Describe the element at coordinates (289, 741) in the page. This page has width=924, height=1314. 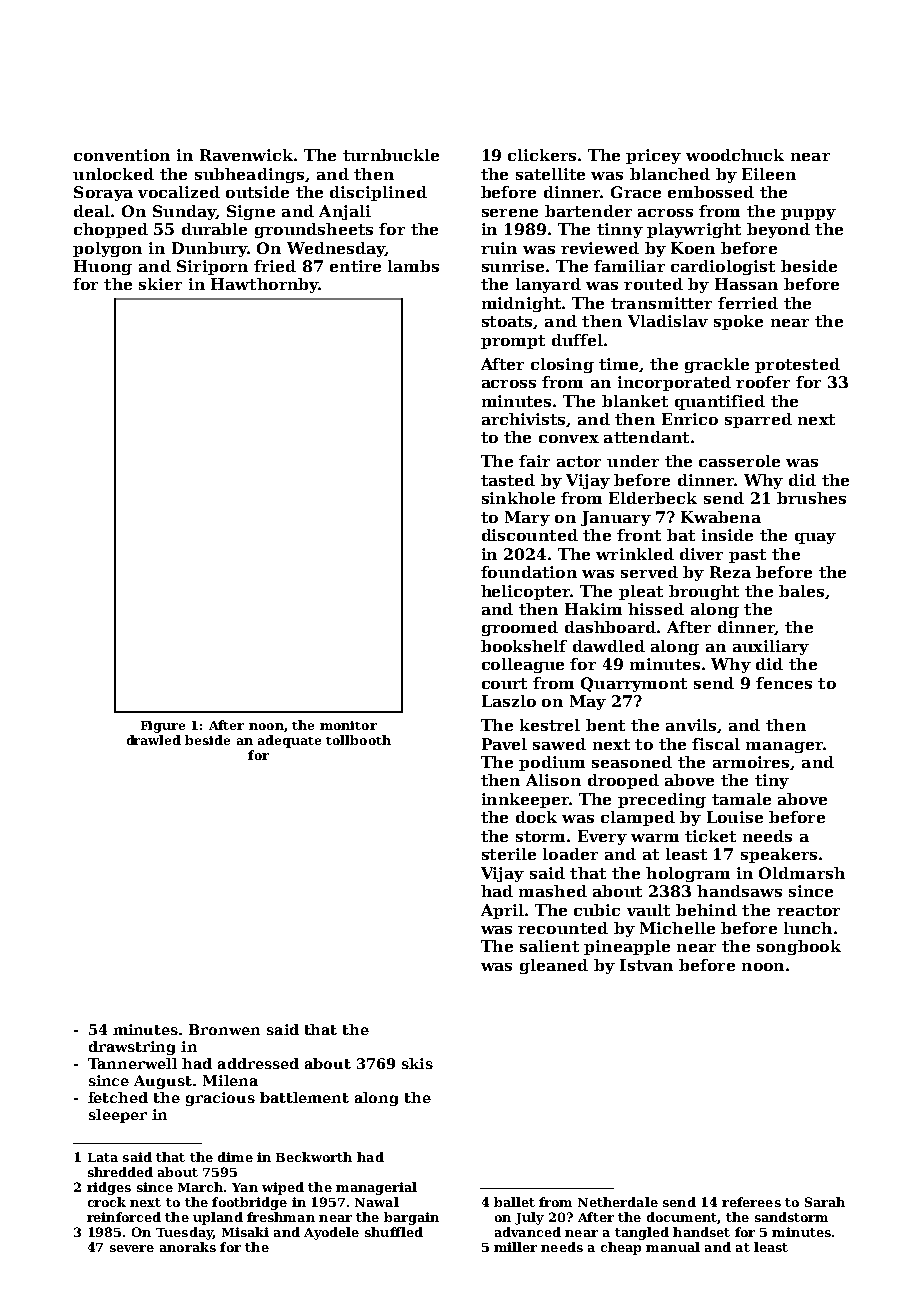
I see `adequate` at that location.
